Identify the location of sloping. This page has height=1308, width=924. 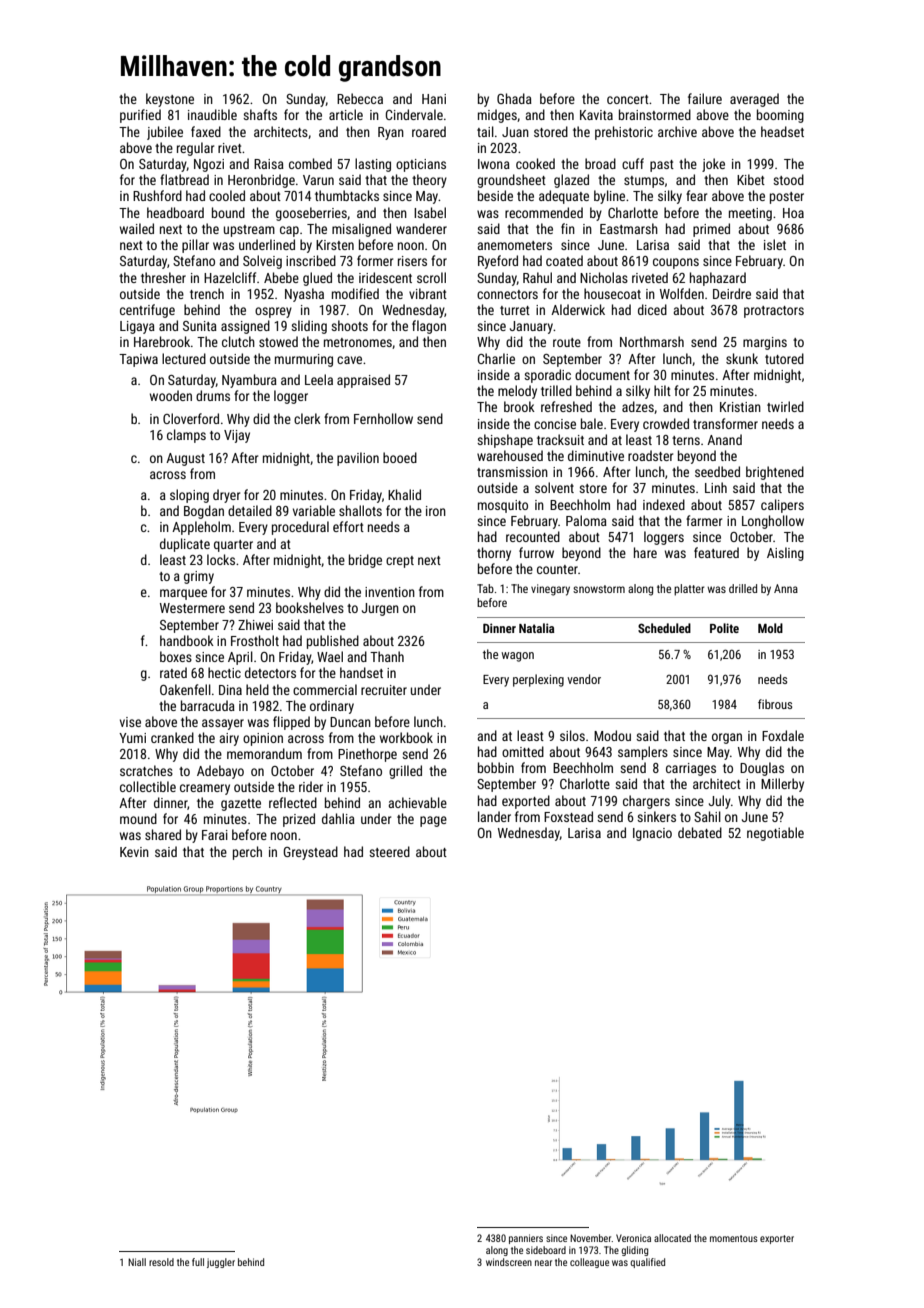
(189, 496).
